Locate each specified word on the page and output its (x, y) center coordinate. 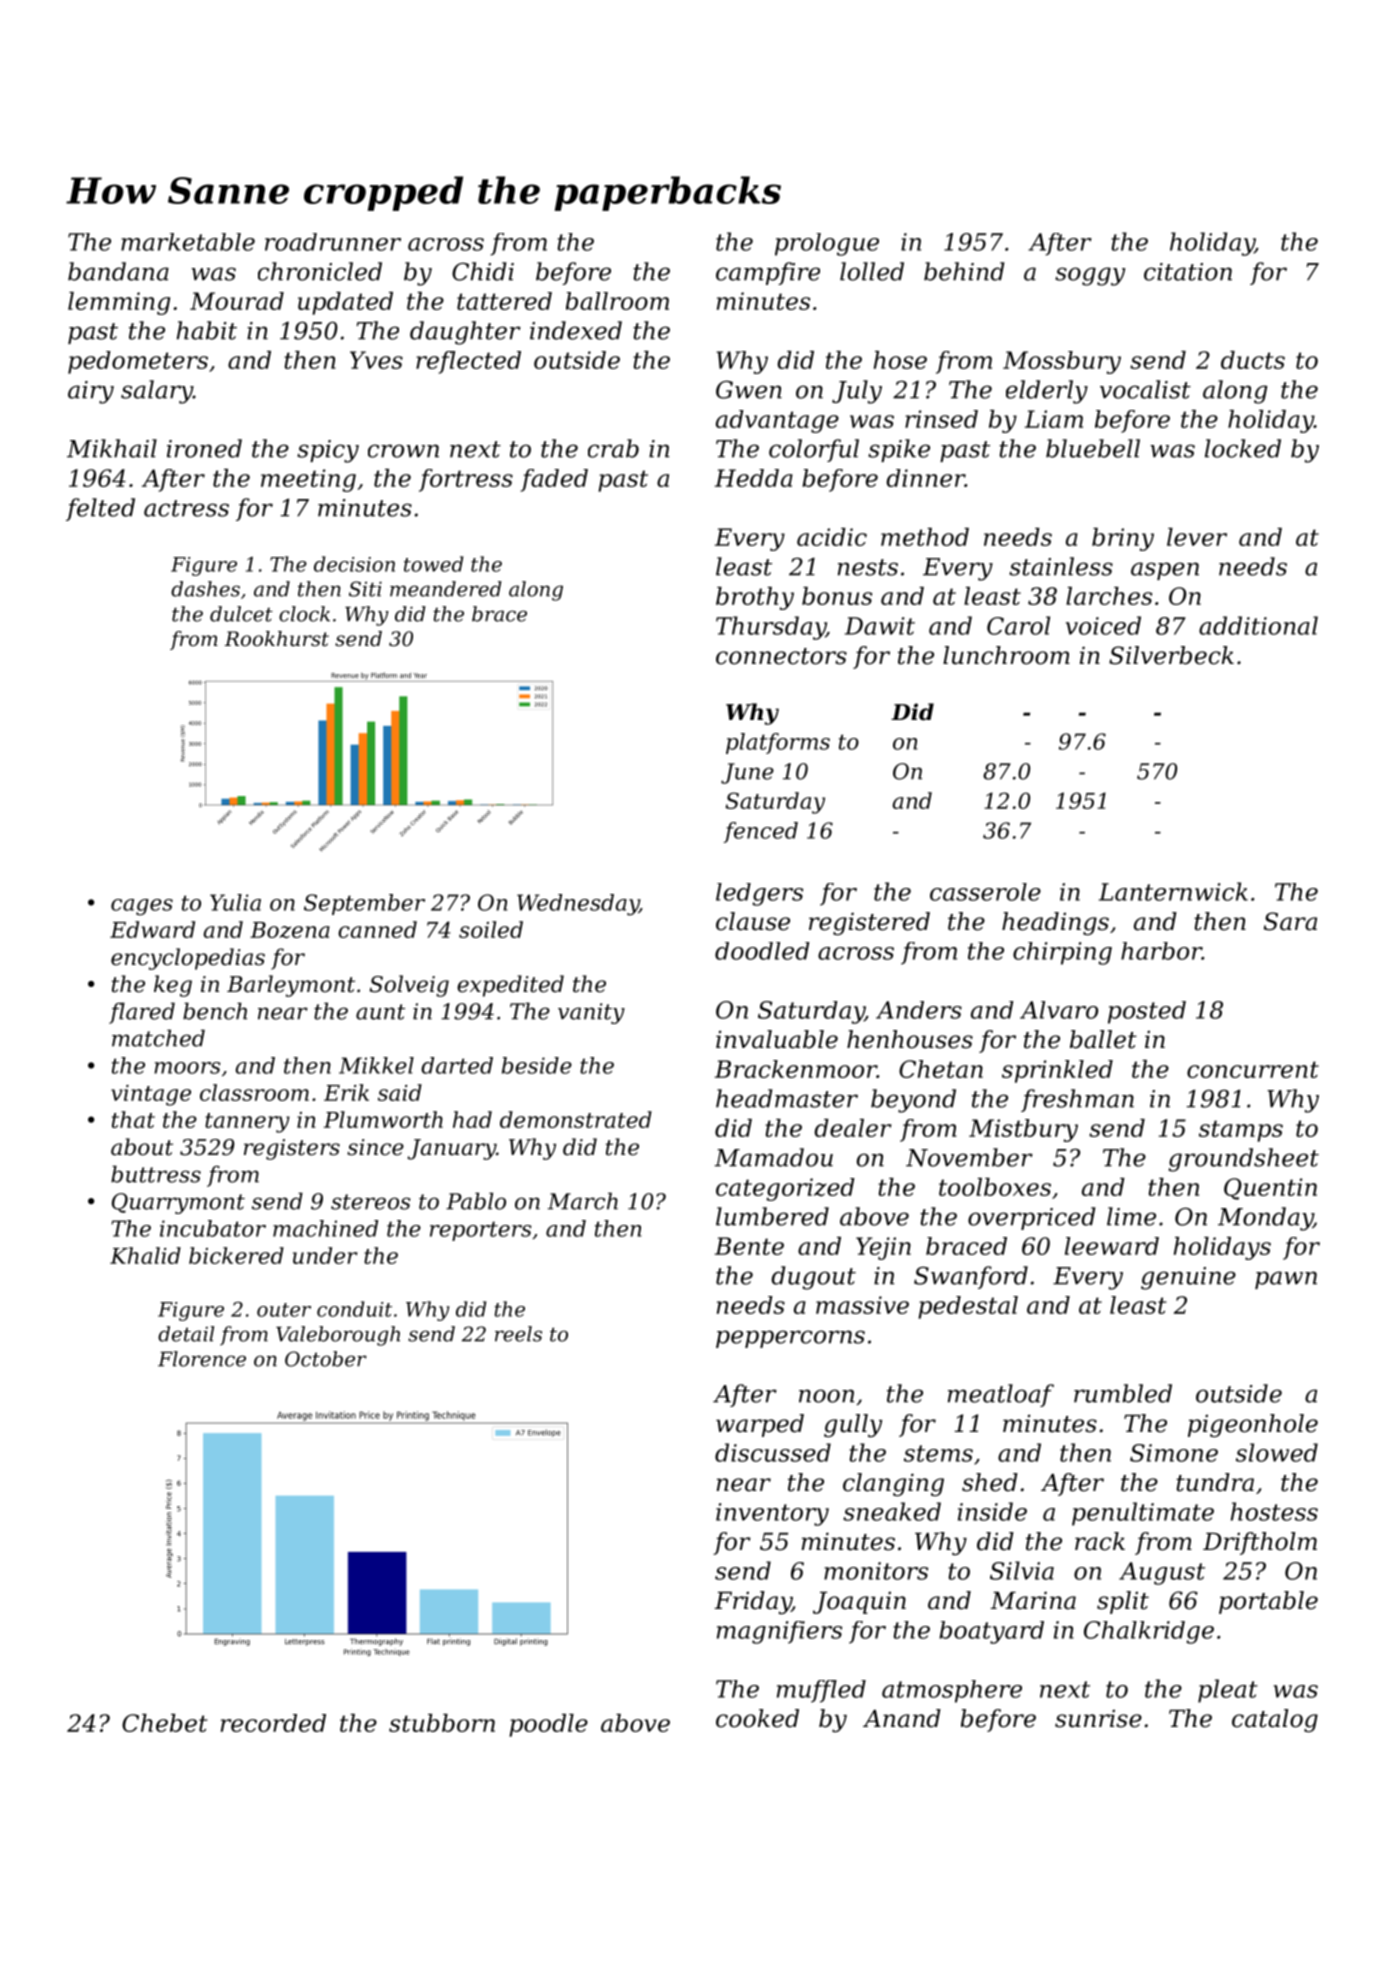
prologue (827, 244)
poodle (548, 1725)
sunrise (1098, 1719)
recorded (273, 1723)
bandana (118, 271)
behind (964, 271)
